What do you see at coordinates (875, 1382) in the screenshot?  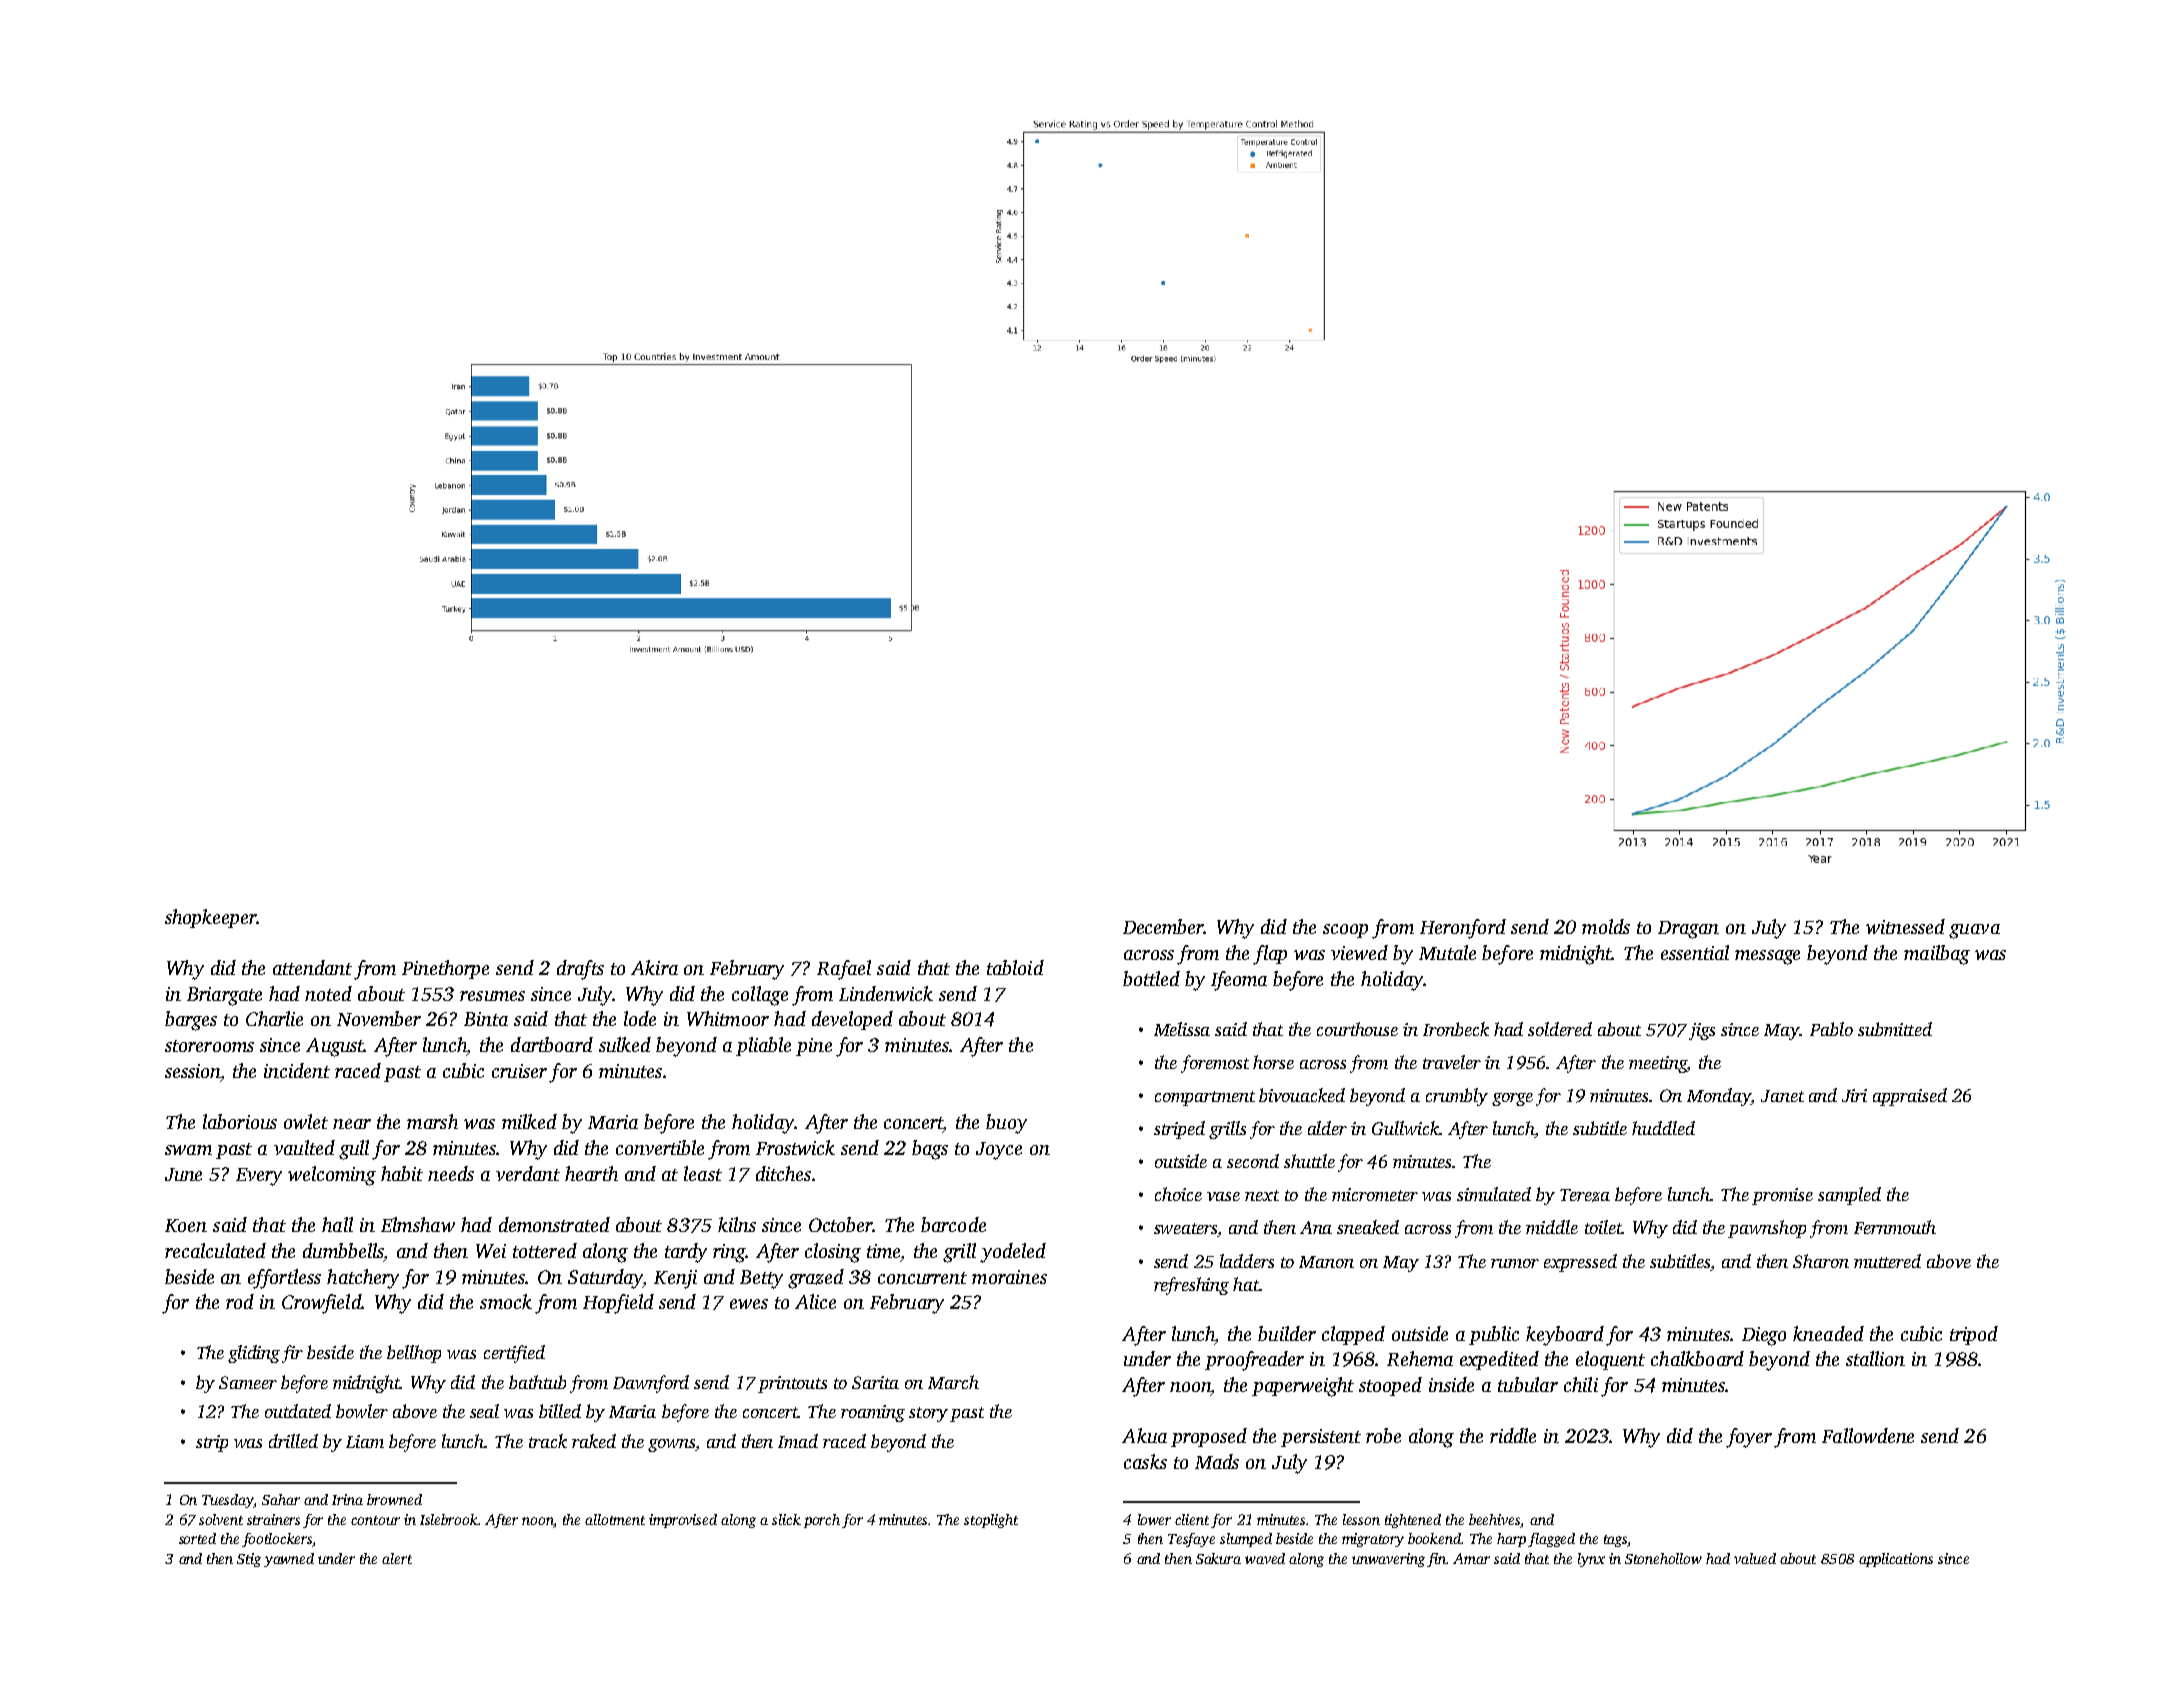 I see `Sarita` at bounding box center [875, 1382].
